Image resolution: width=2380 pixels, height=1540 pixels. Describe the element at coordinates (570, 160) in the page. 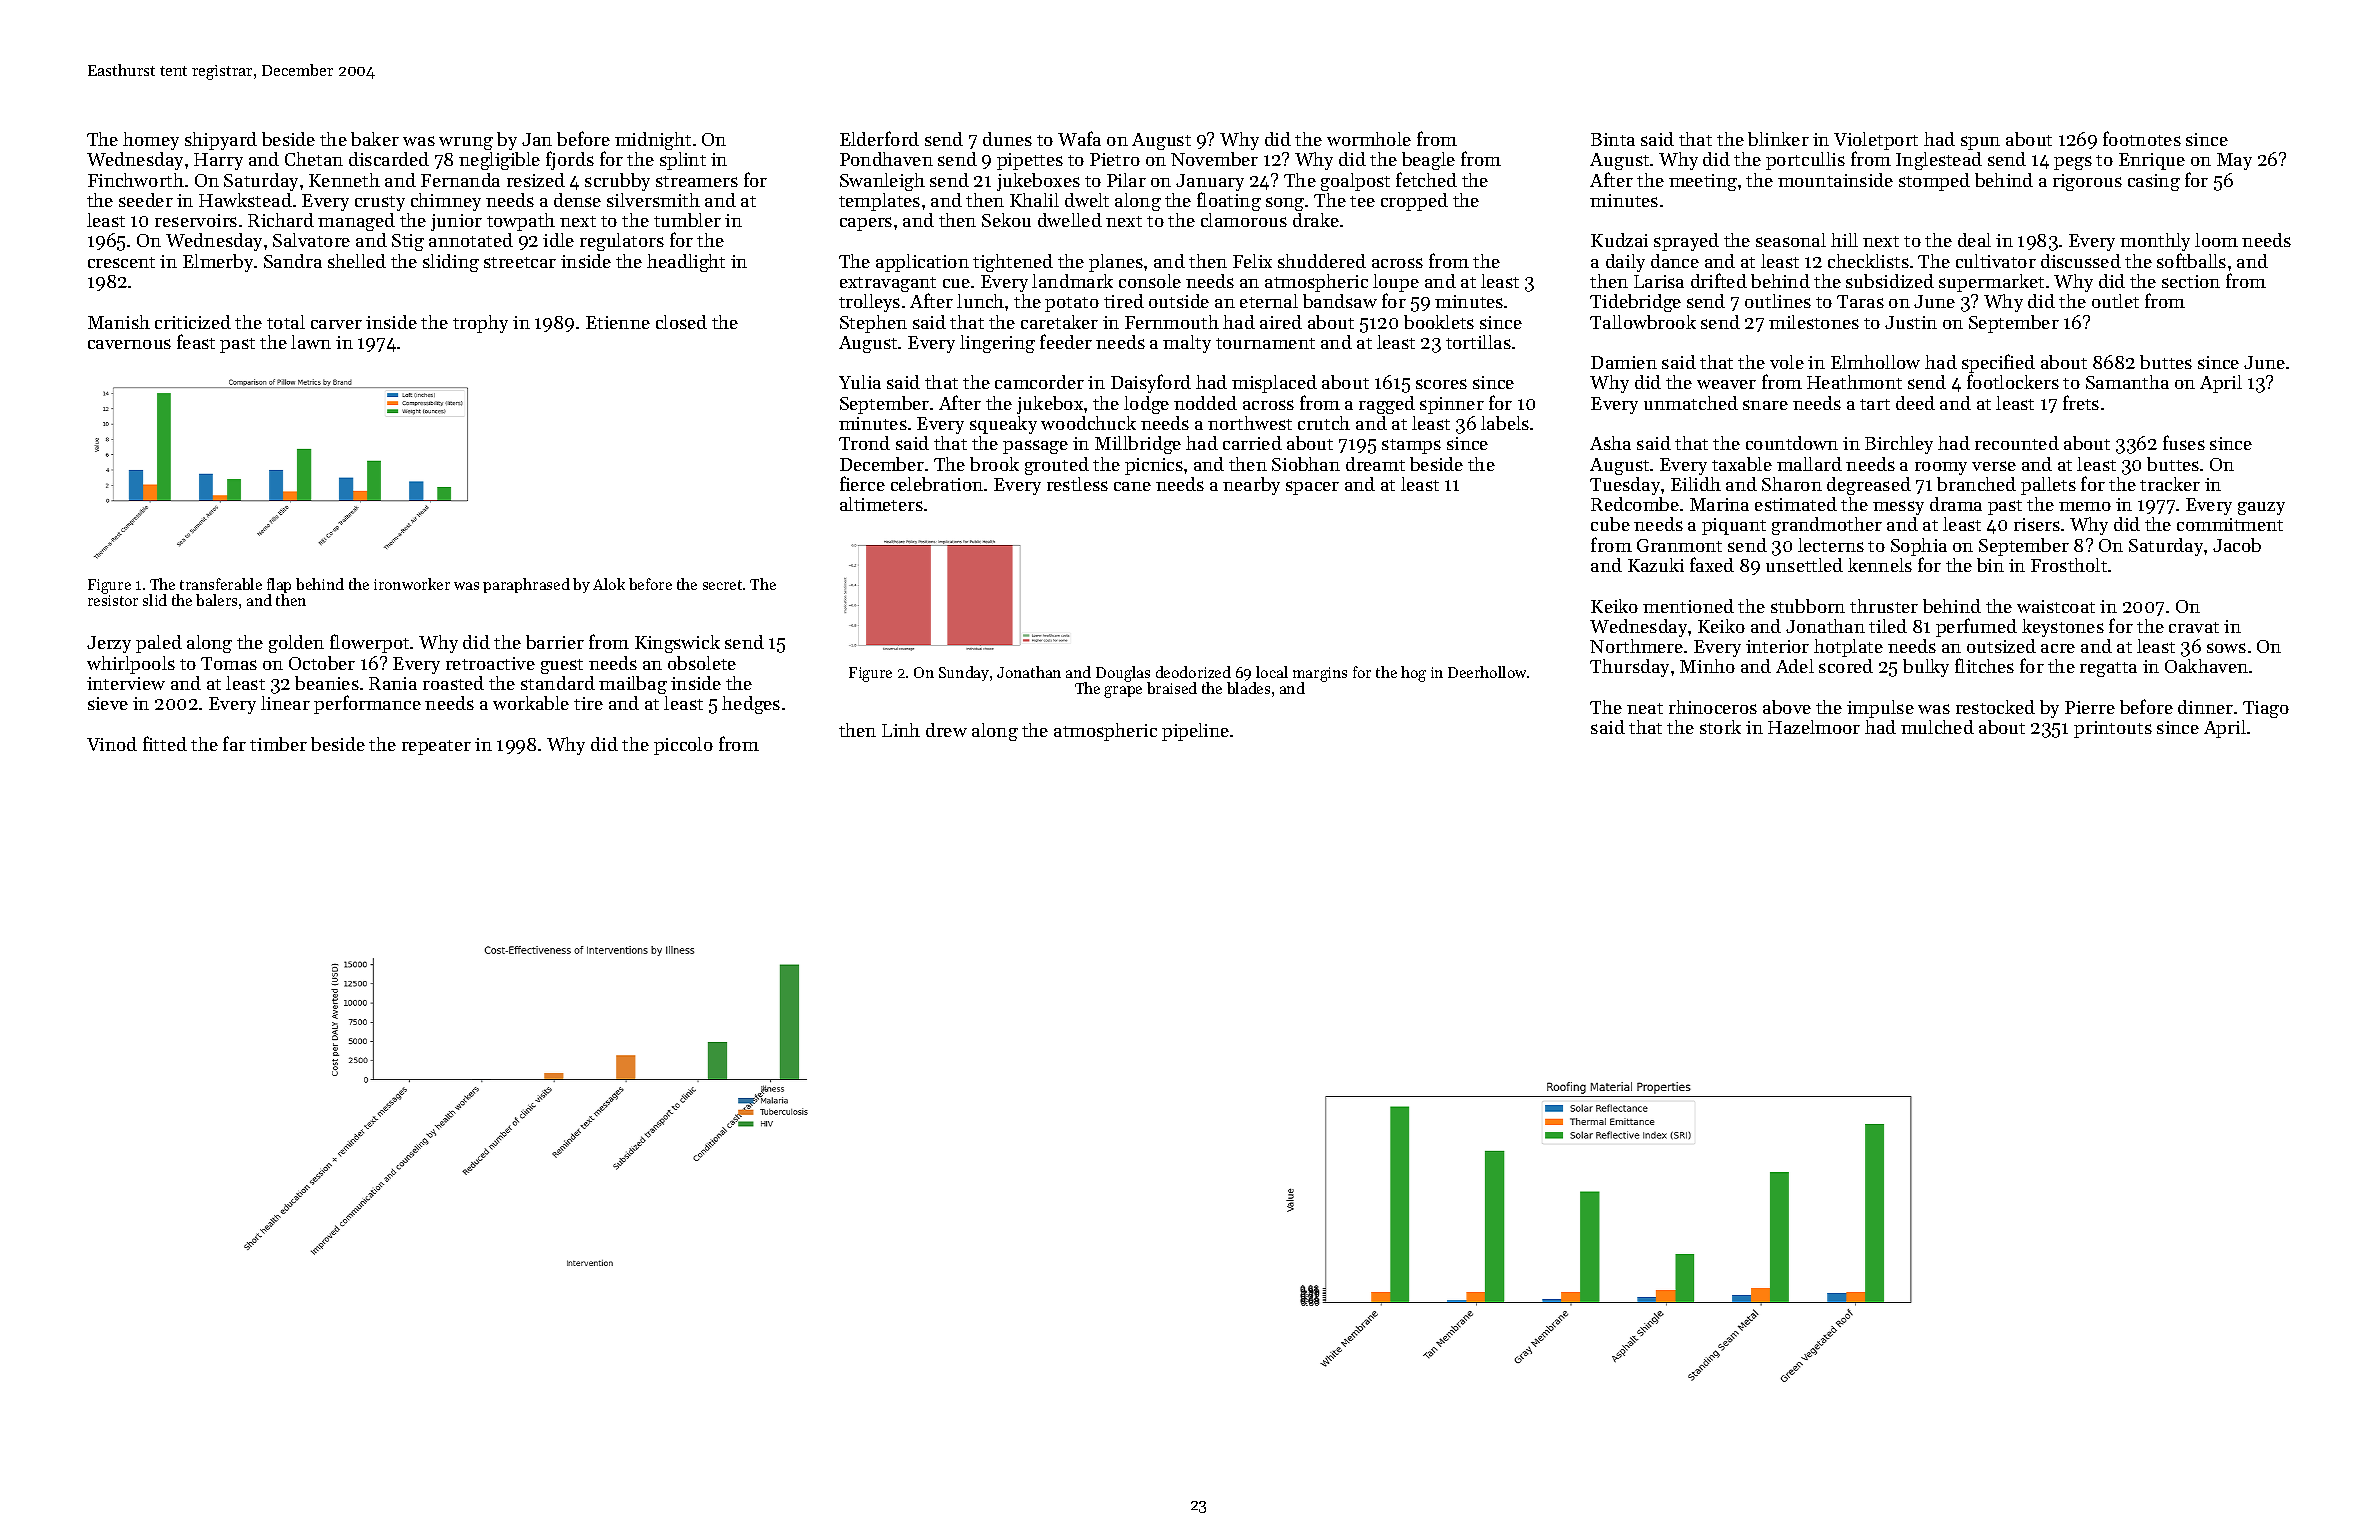

I see `fjords` at that location.
